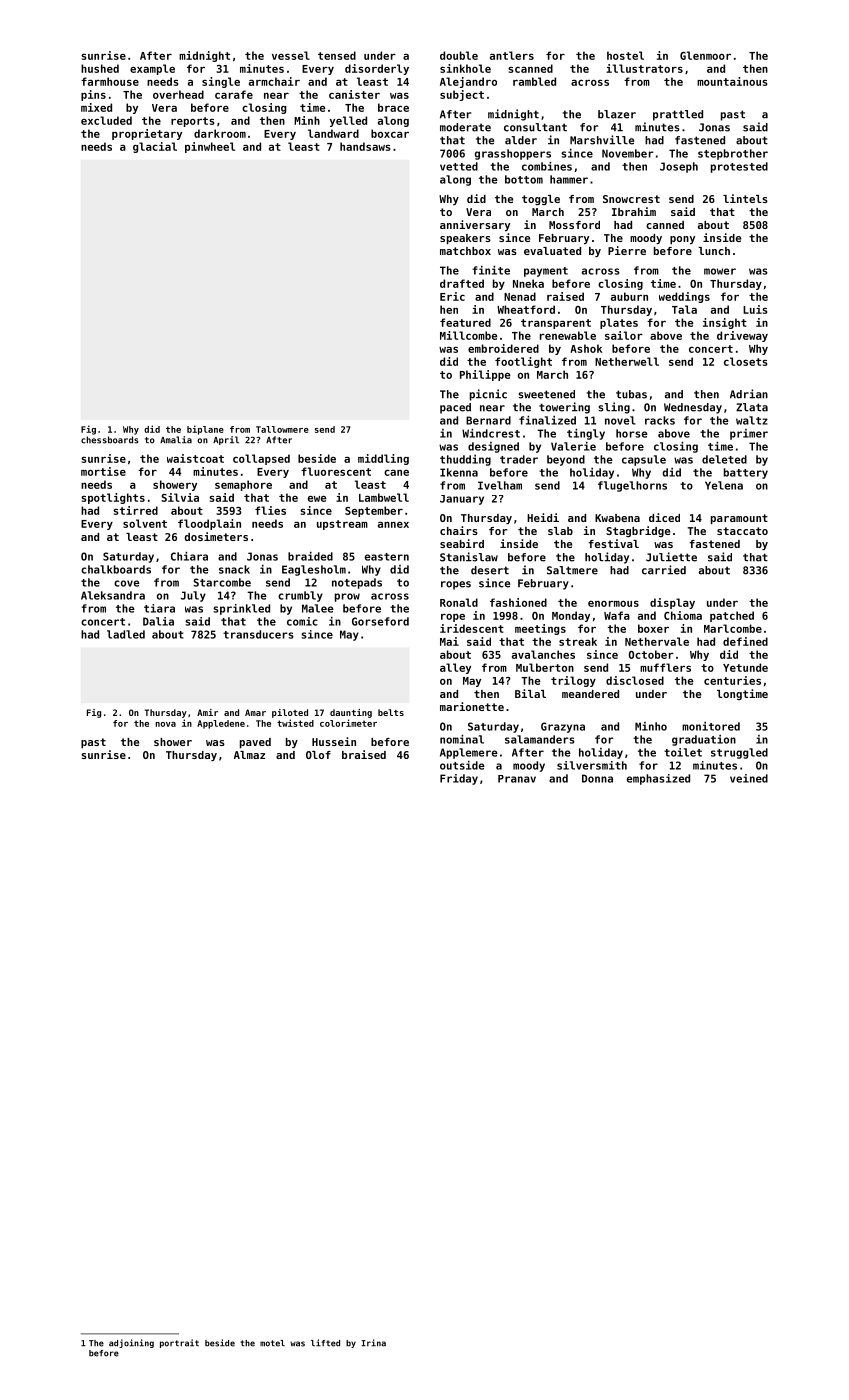 The image size is (849, 1400). I want to click on single, so click(221, 82).
